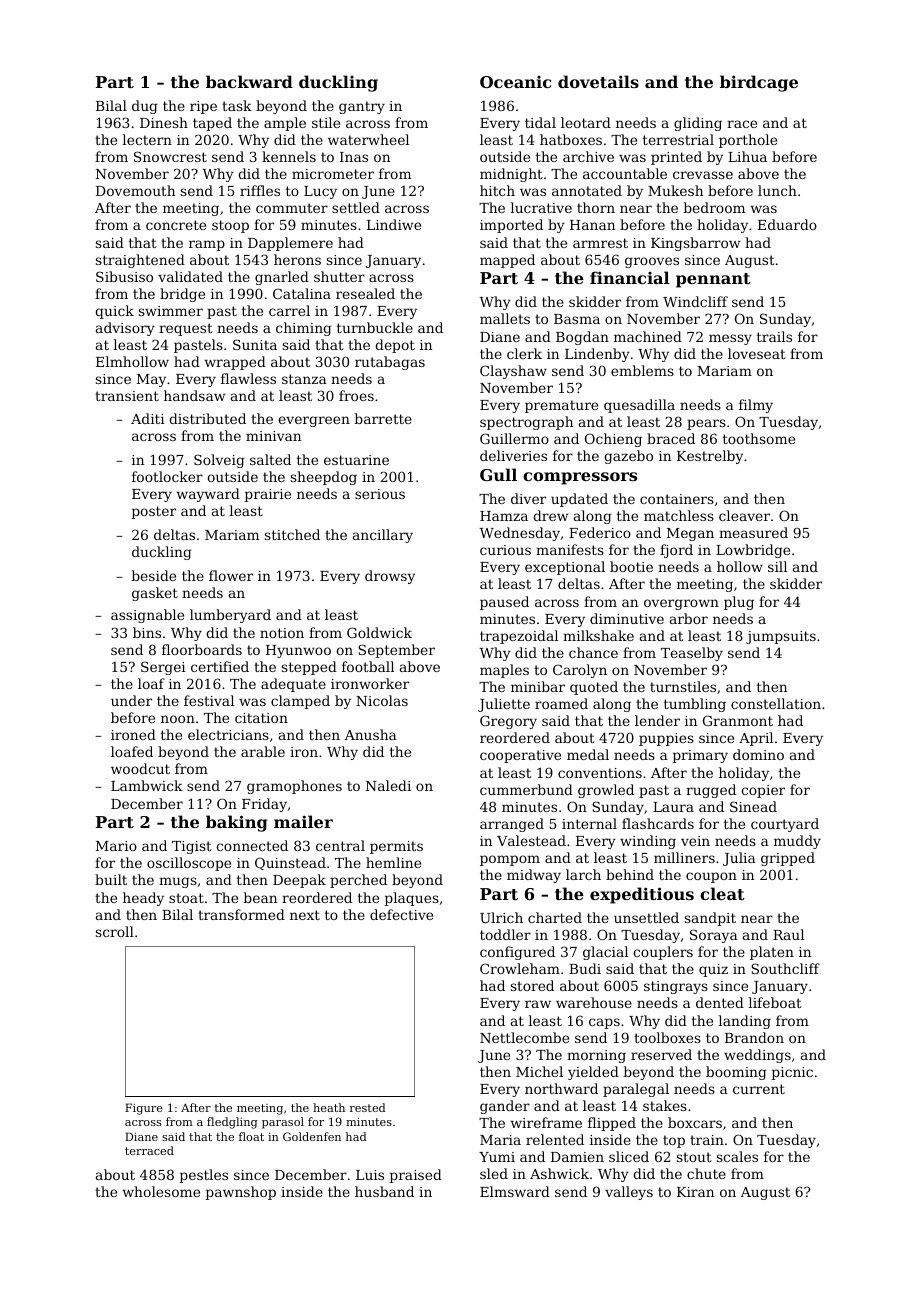 This screenshot has height=1314, width=924. I want to click on Sibusiso, so click(124, 276).
